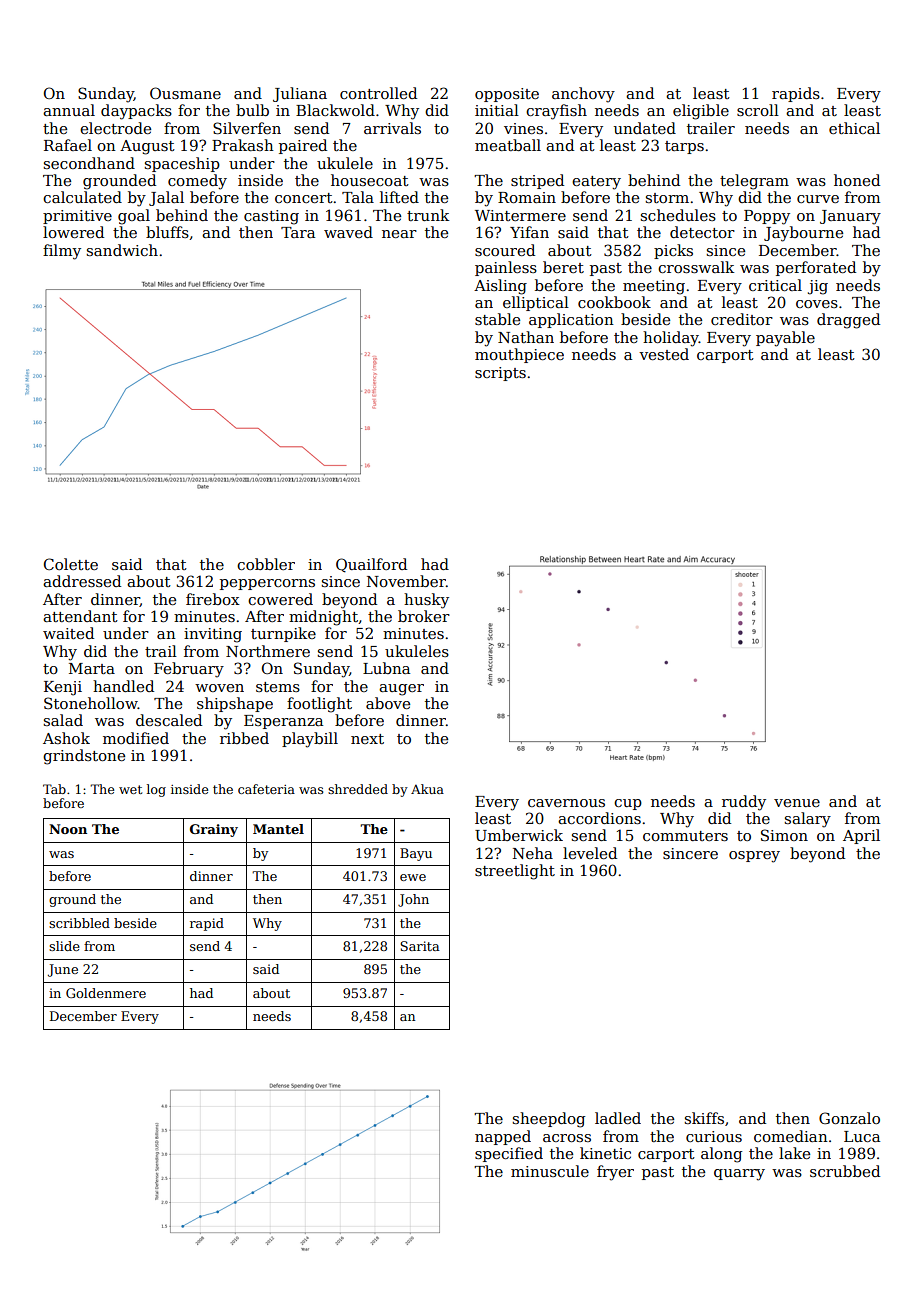 This page has width=924, height=1308. Describe the element at coordinates (854, 128) in the page. I see `ethical` at that location.
